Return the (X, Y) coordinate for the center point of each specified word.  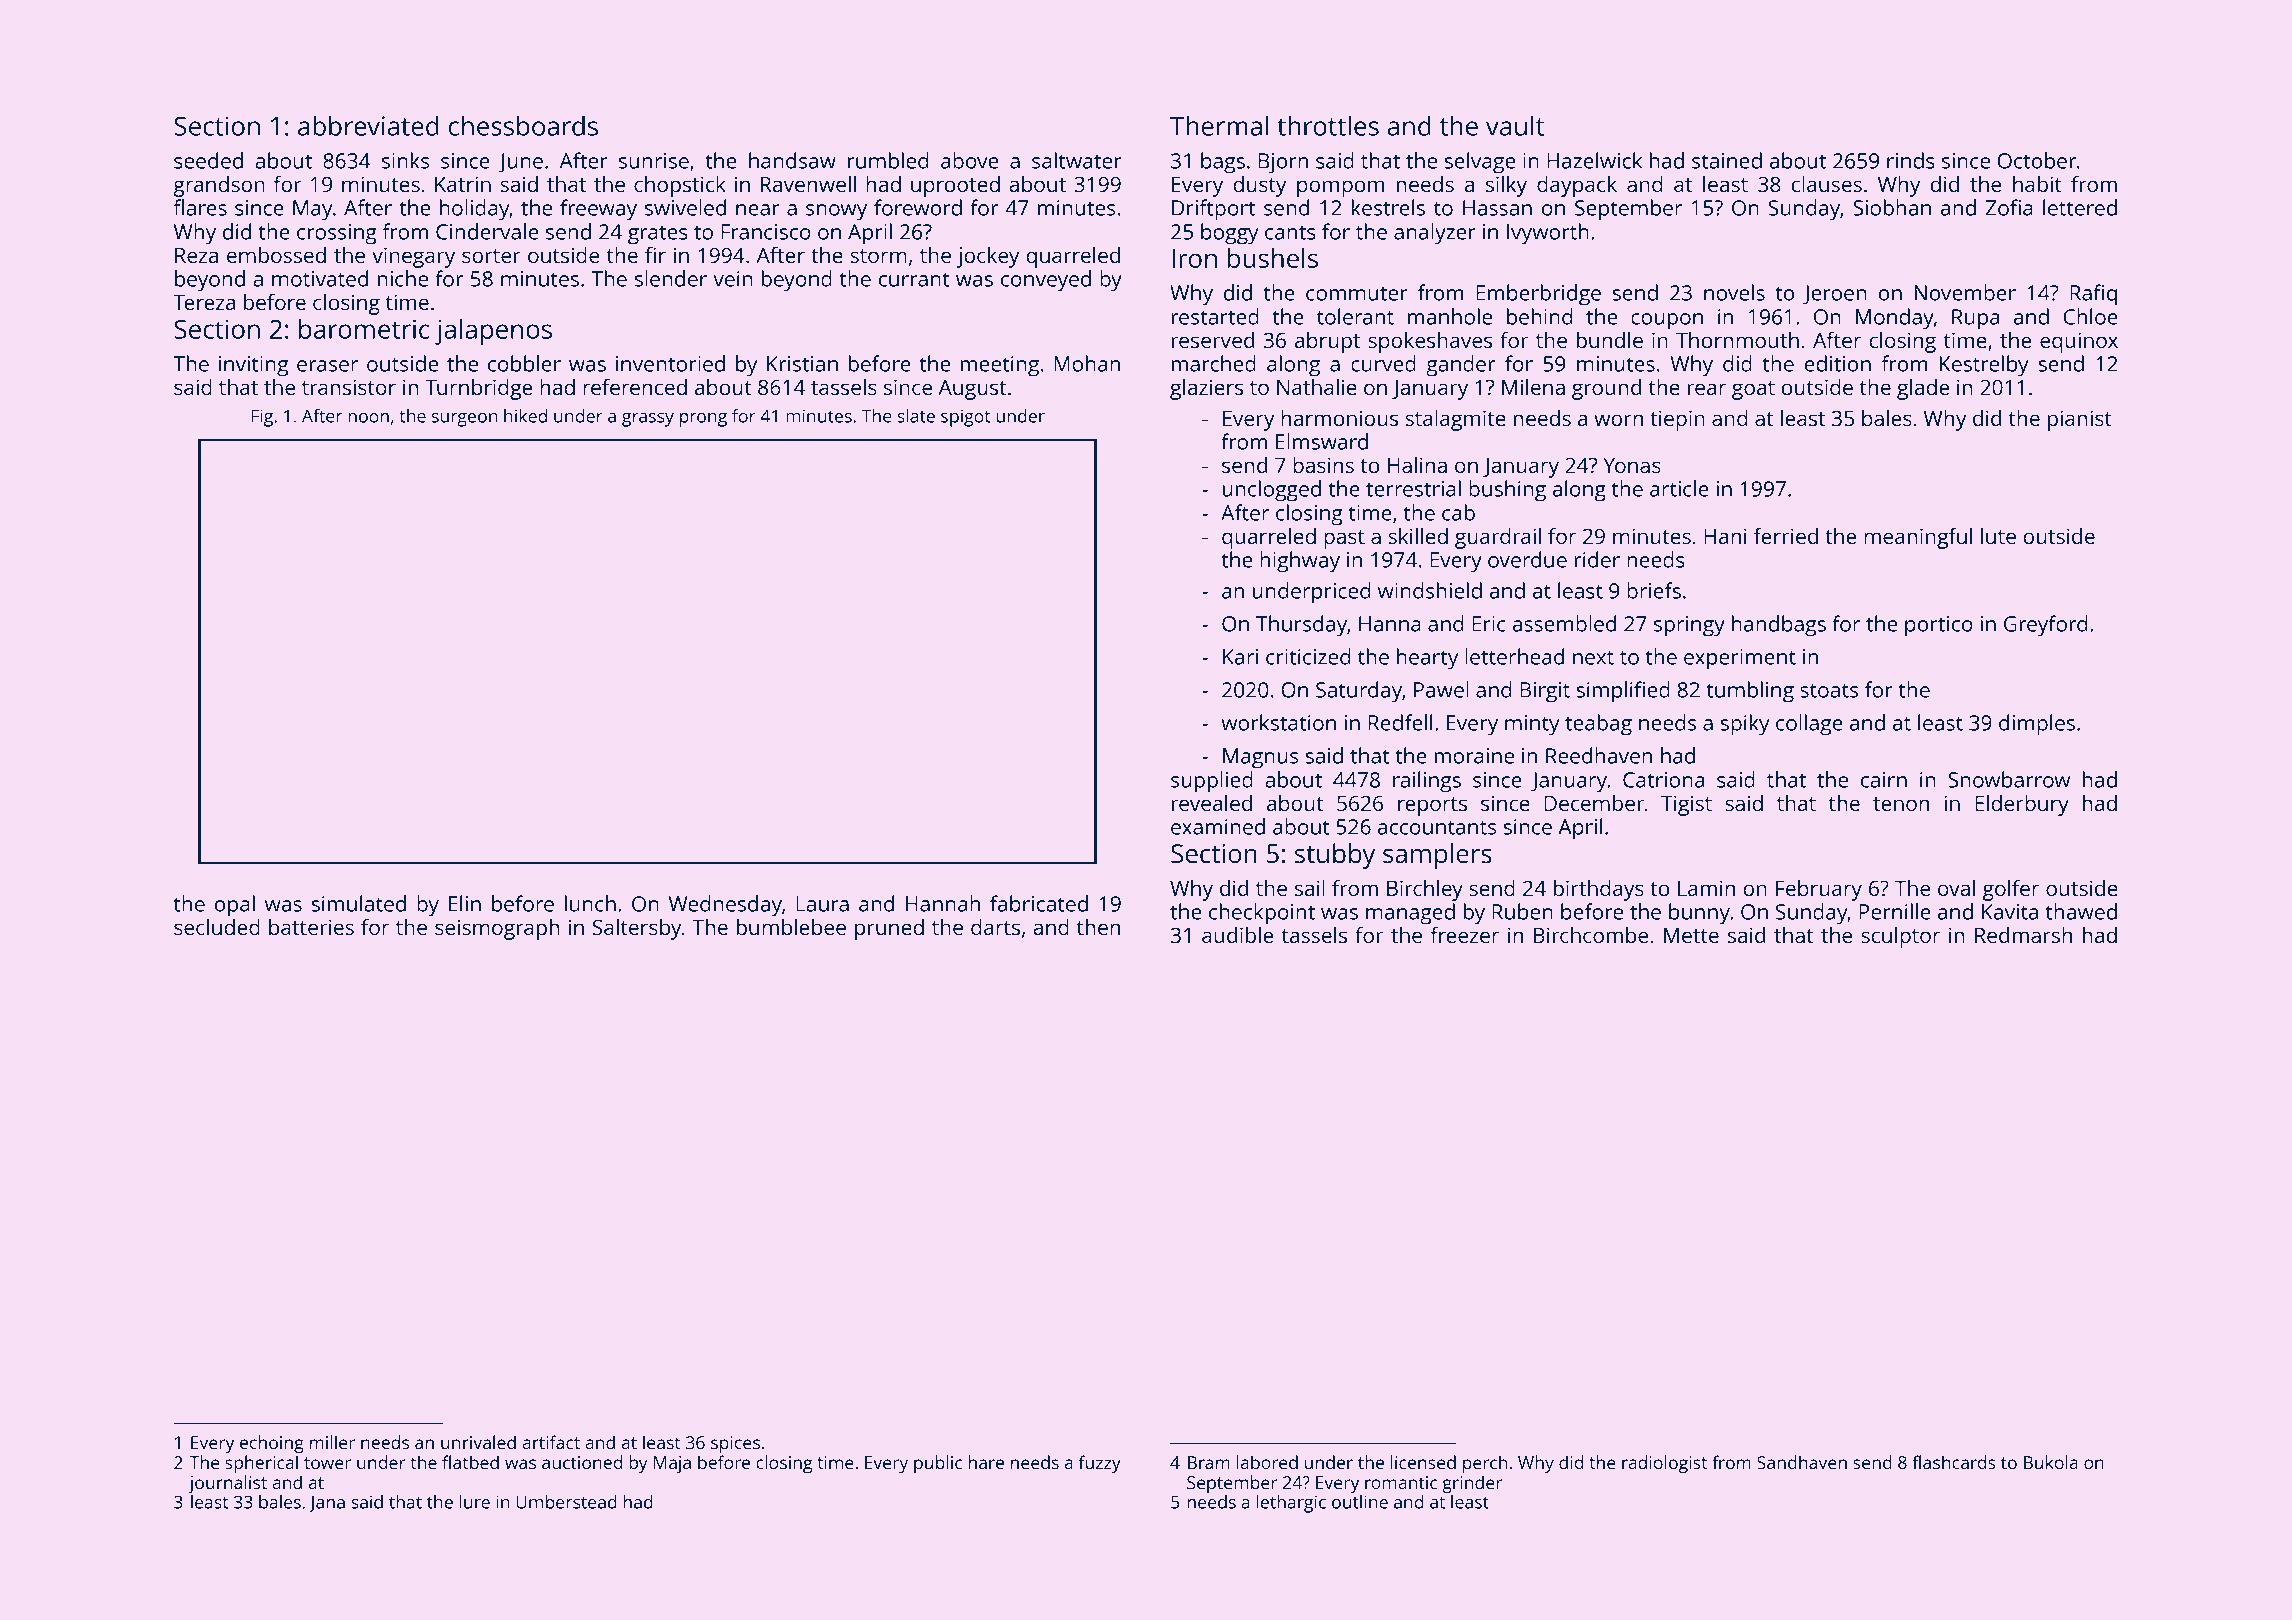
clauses (1827, 184)
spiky (1745, 725)
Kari (1240, 657)
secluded (217, 927)
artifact (551, 1442)
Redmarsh (2023, 935)
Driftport (1213, 210)
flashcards (1954, 1462)
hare (986, 1462)
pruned (889, 929)
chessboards (523, 126)
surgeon (464, 420)
